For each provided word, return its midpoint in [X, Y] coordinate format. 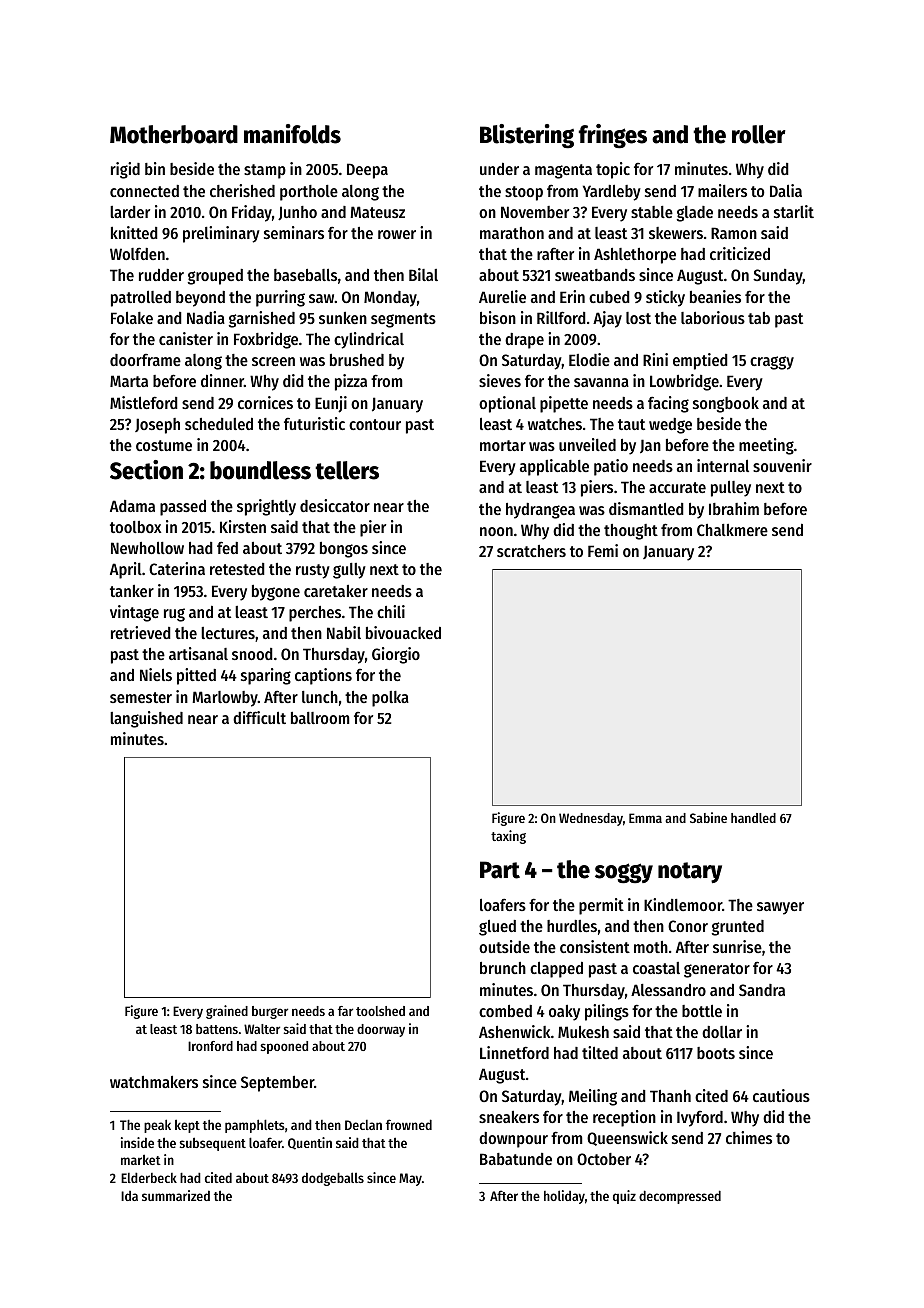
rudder [161, 275]
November [535, 212]
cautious [781, 1095]
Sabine [708, 817]
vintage [134, 613]
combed [505, 1011]
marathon [512, 233]
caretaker [336, 591]
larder [130, 212]
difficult [259, 717]
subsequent [212, 1144]
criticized [740, 253]
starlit [794, 211]
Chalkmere [732, 530]
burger [270, 1012]
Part [500, 870]
